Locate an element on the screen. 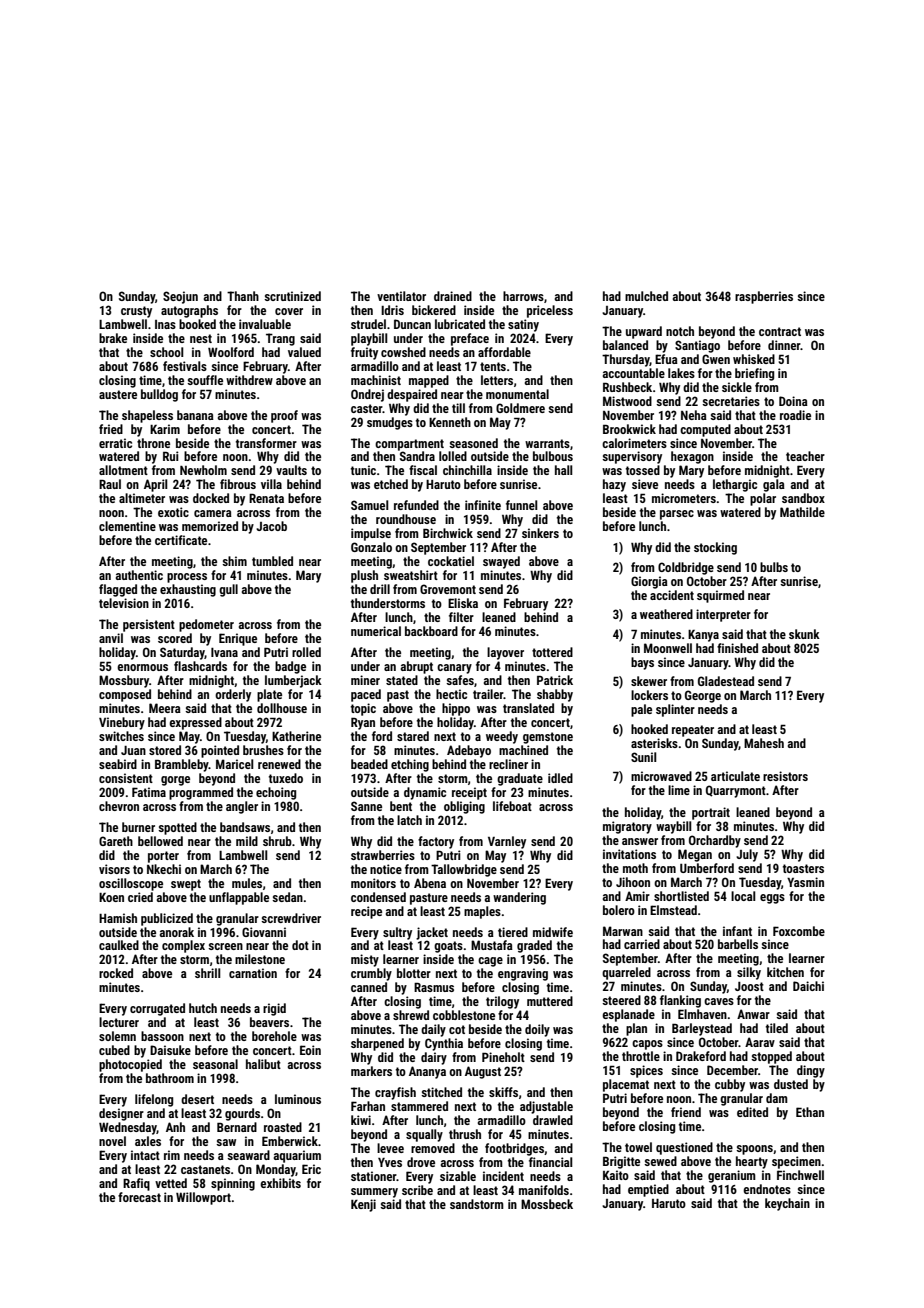  gorge is located at coordinates (175, 781).
